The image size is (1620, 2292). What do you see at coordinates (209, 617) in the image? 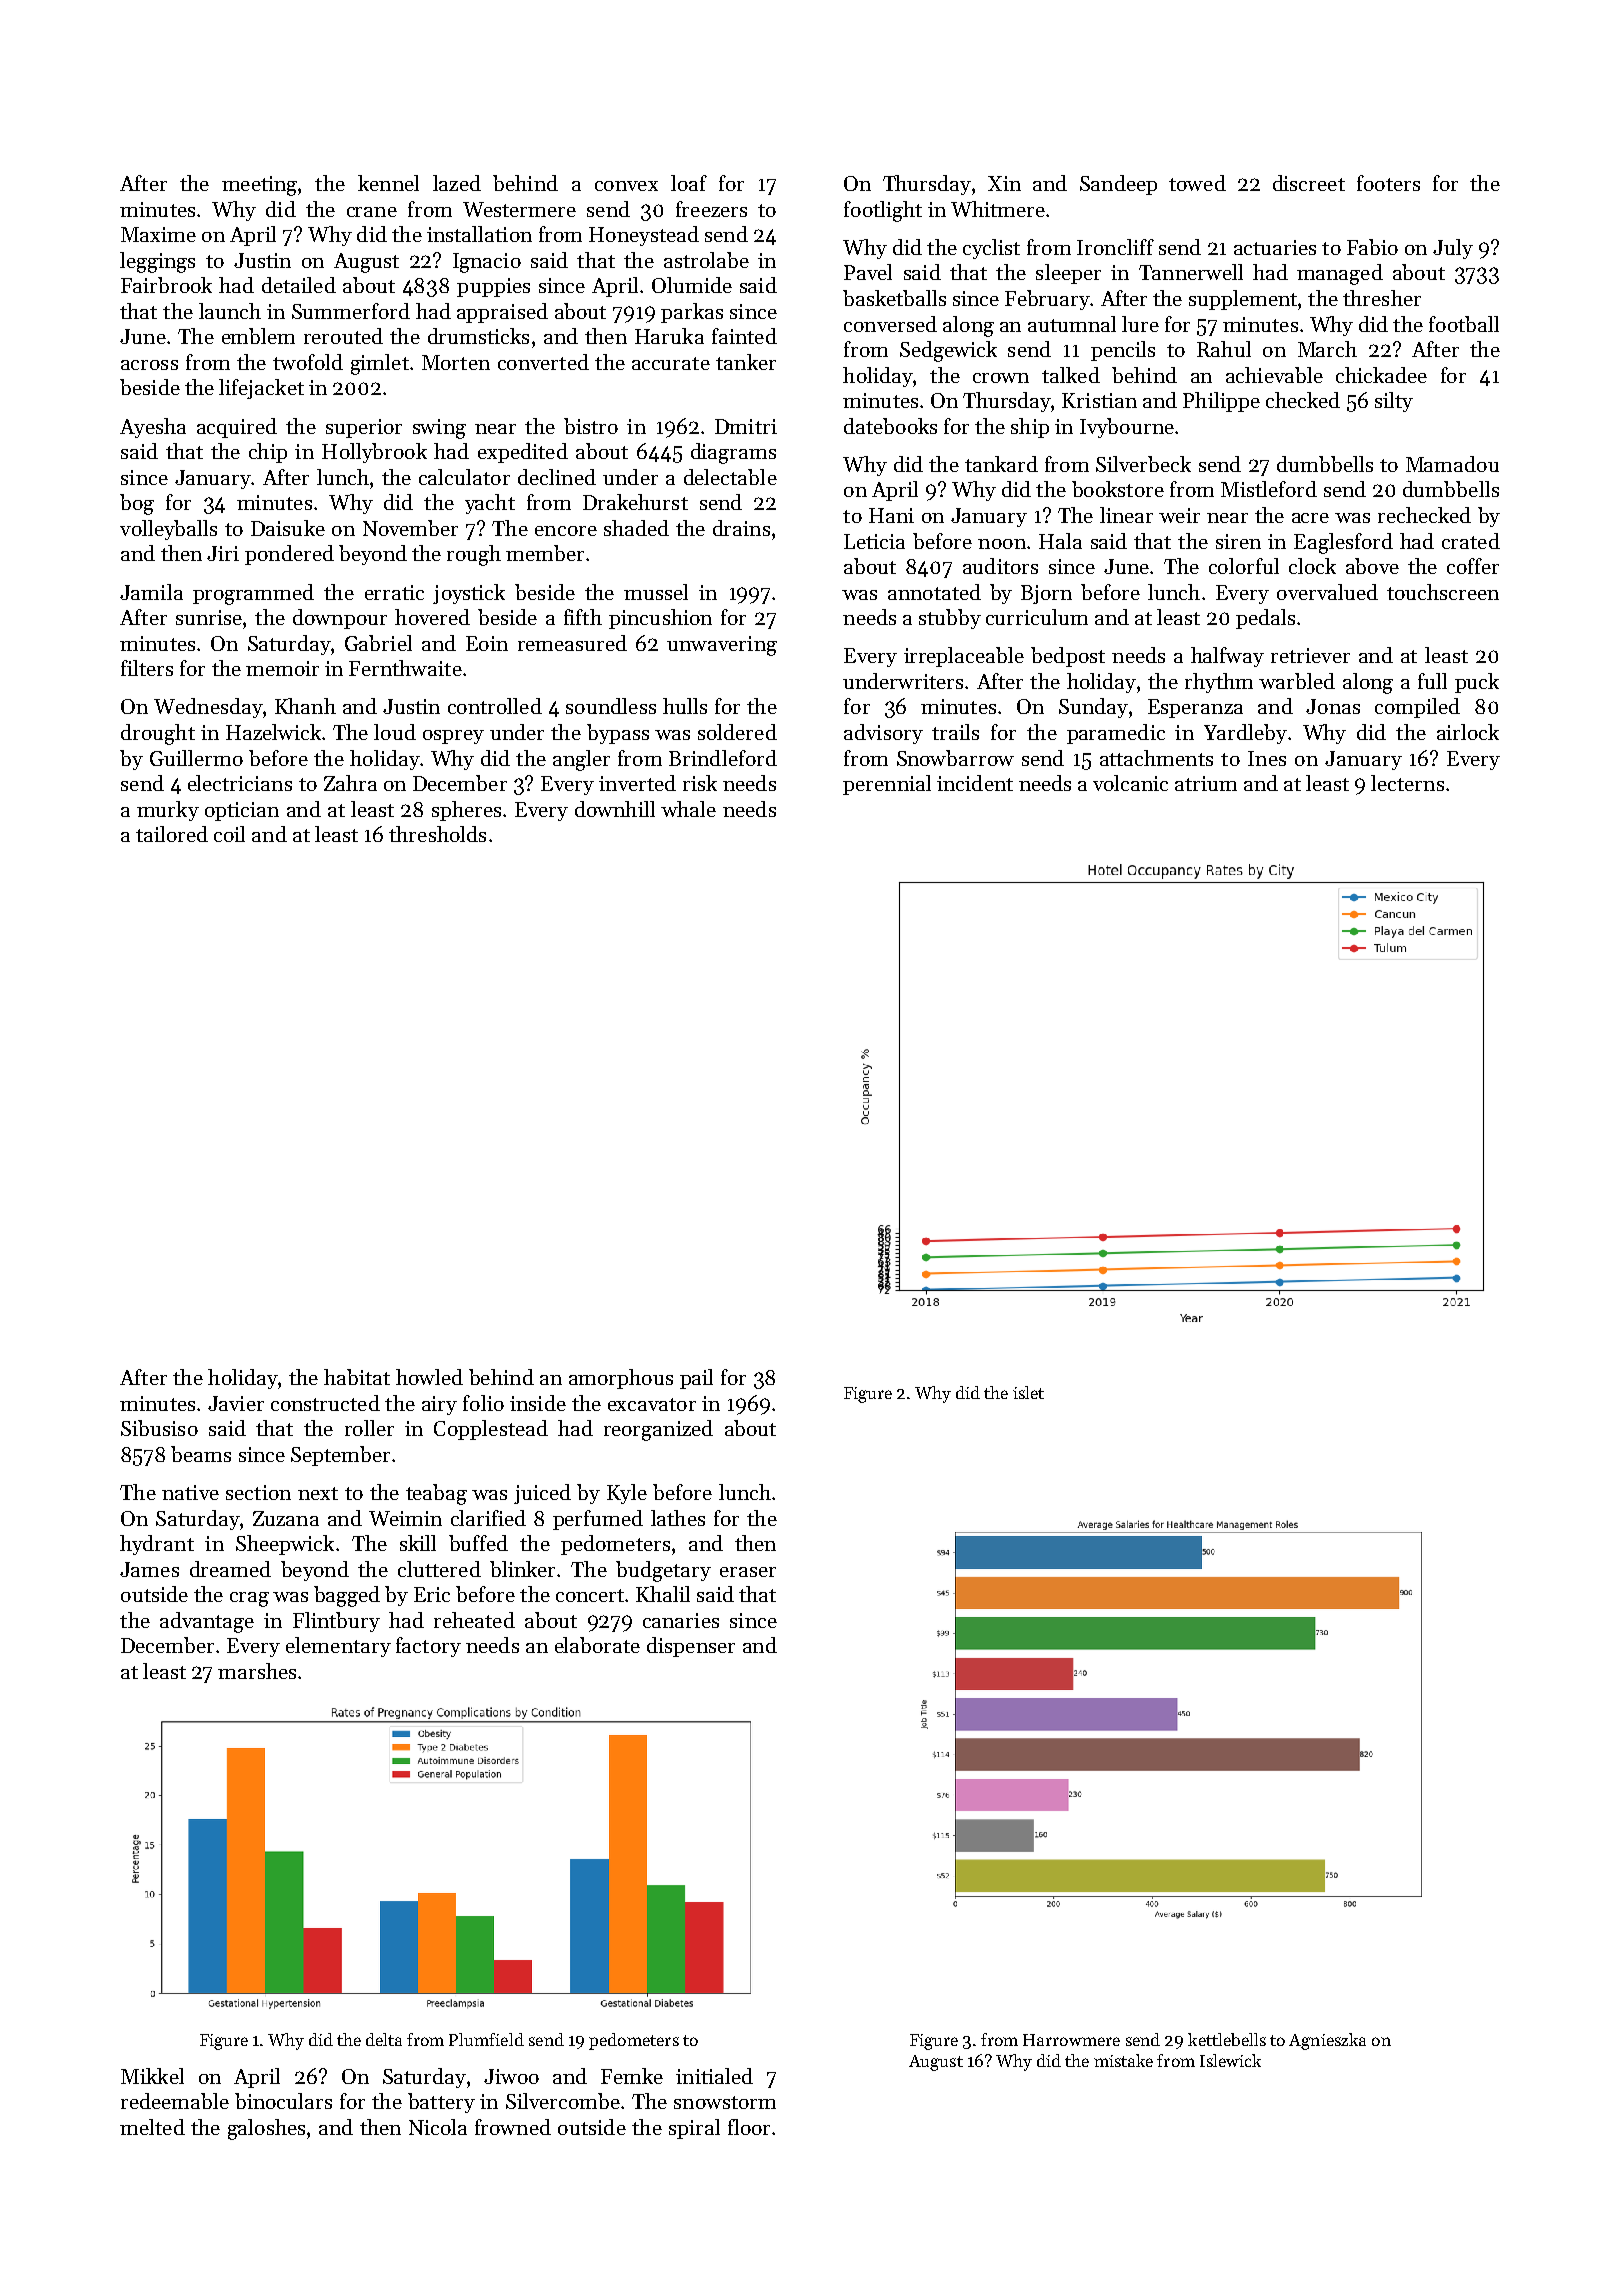
I see `sunrise` at bounding box center [209, 617].
